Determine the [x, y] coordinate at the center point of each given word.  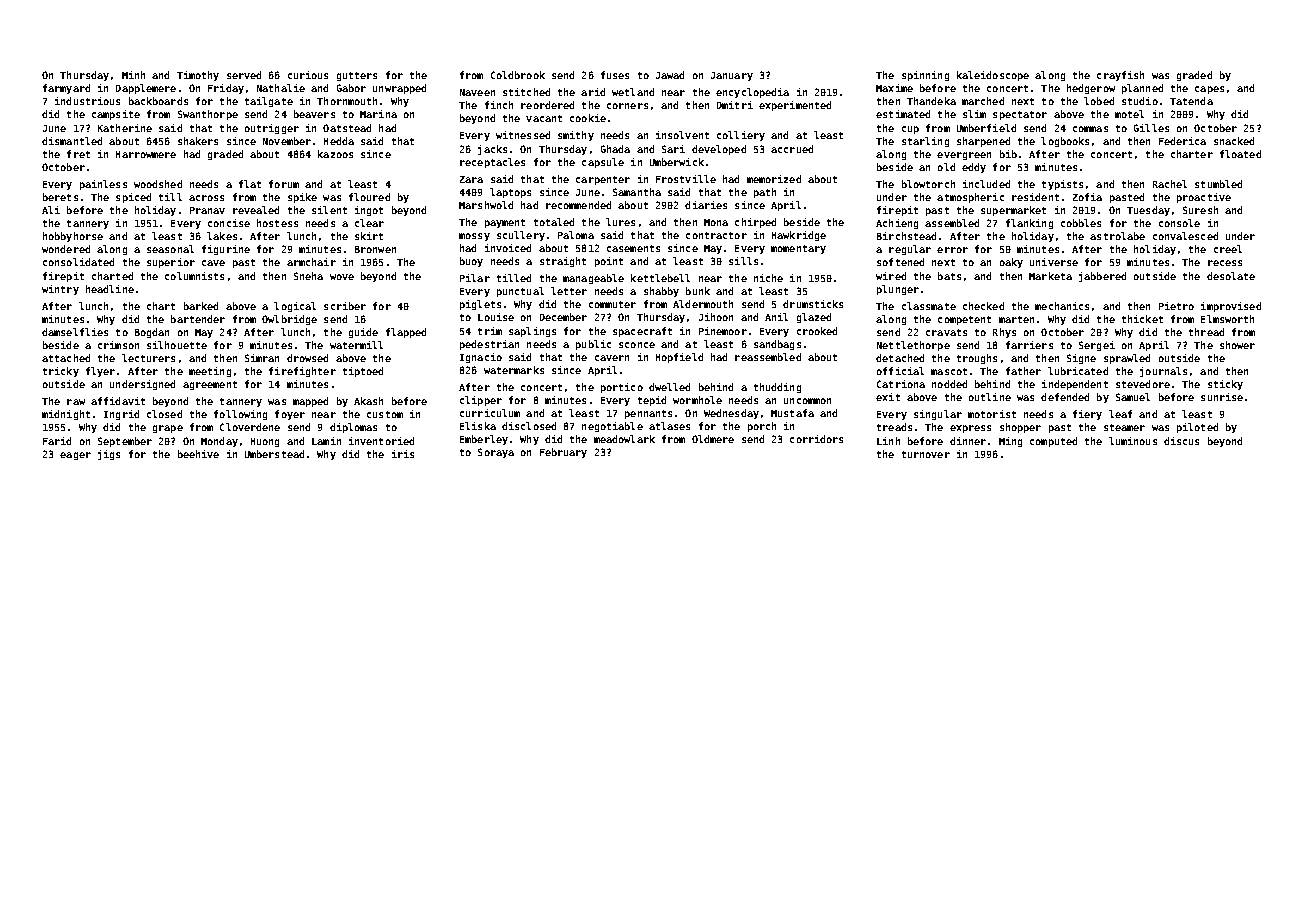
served [244, 75]
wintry [60, 290]
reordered [547, 105]
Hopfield [679, 358]
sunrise [1222, 397]
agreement [210, 385]
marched [983, 101]
